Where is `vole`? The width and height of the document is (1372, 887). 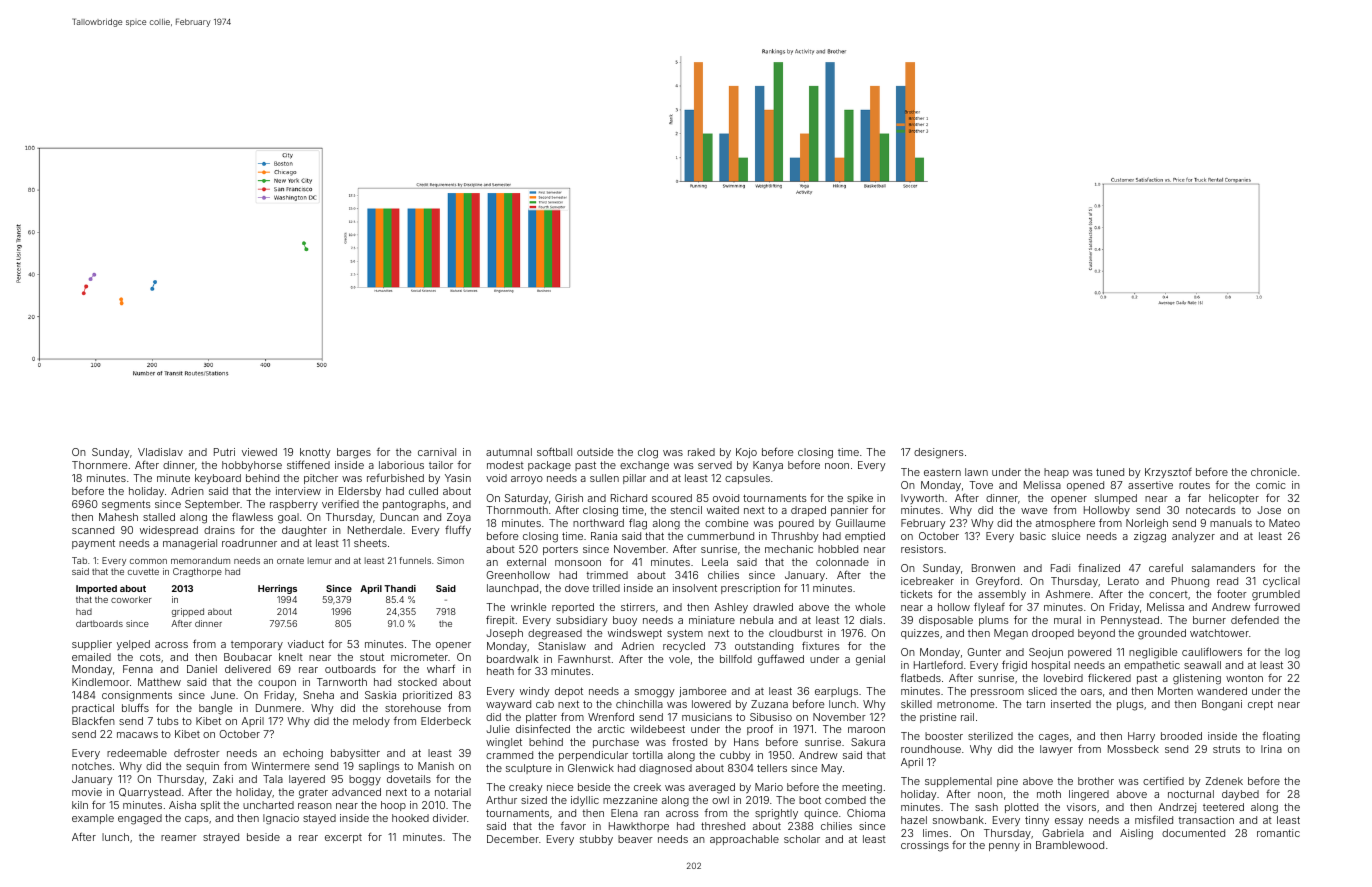 vole is located at coordinates (679, 659).
